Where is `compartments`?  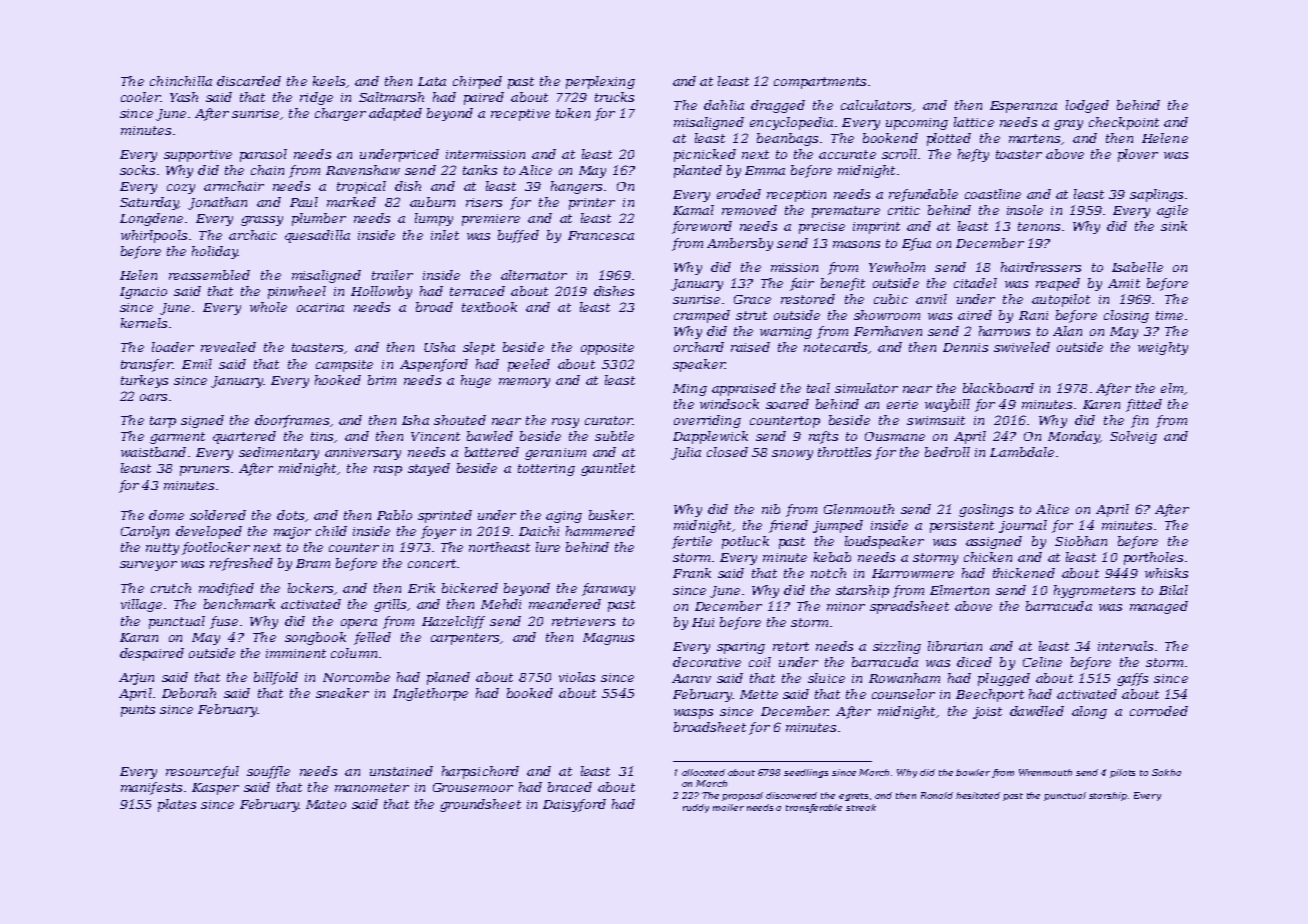 compartments is located at coordinates (820, 83).
